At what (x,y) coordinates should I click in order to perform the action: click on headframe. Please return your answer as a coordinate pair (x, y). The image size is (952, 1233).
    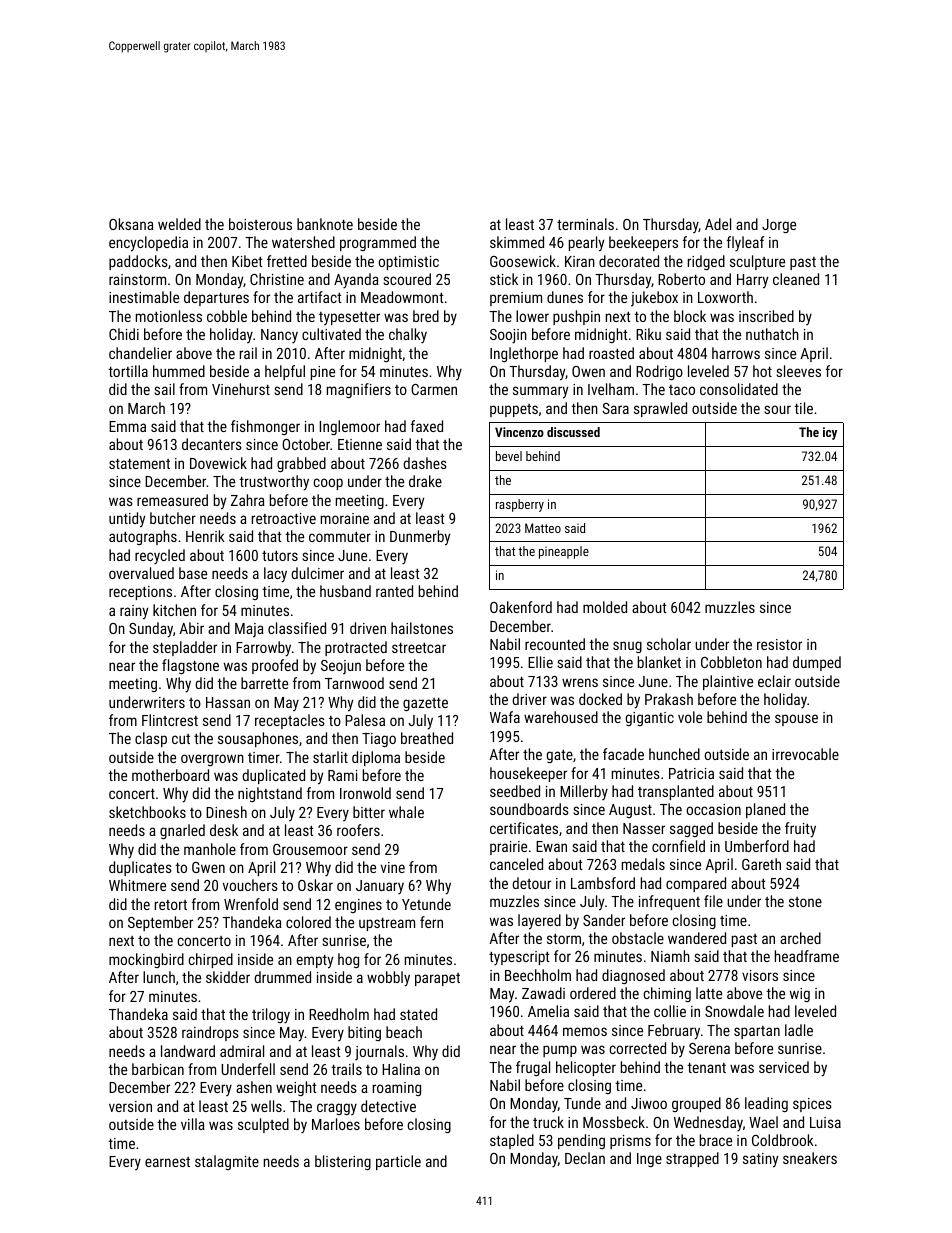
    Looking at the image, I should click on (807, 956).
